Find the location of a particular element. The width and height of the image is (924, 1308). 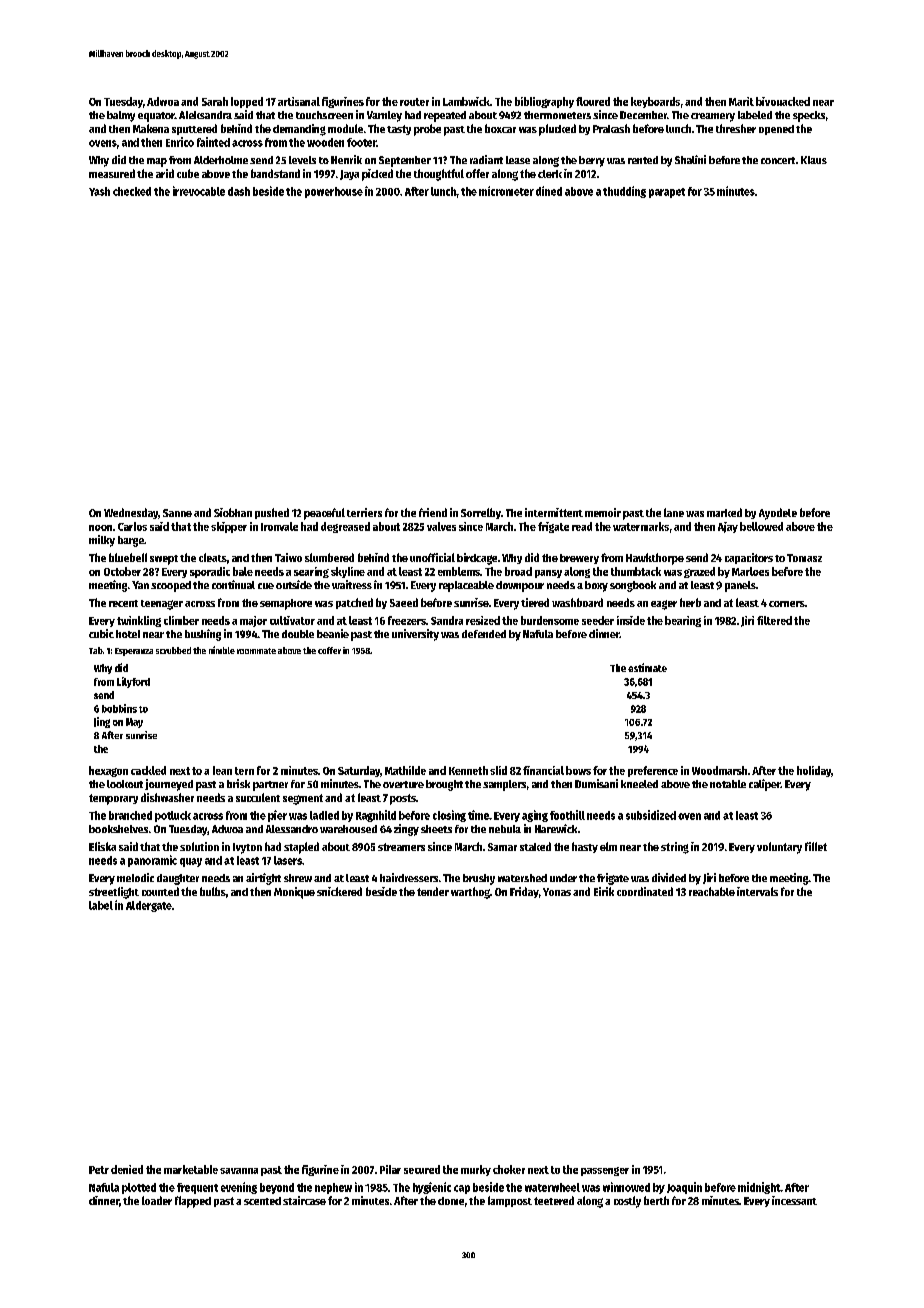

sputtered is located at coordinates (194, 129).
